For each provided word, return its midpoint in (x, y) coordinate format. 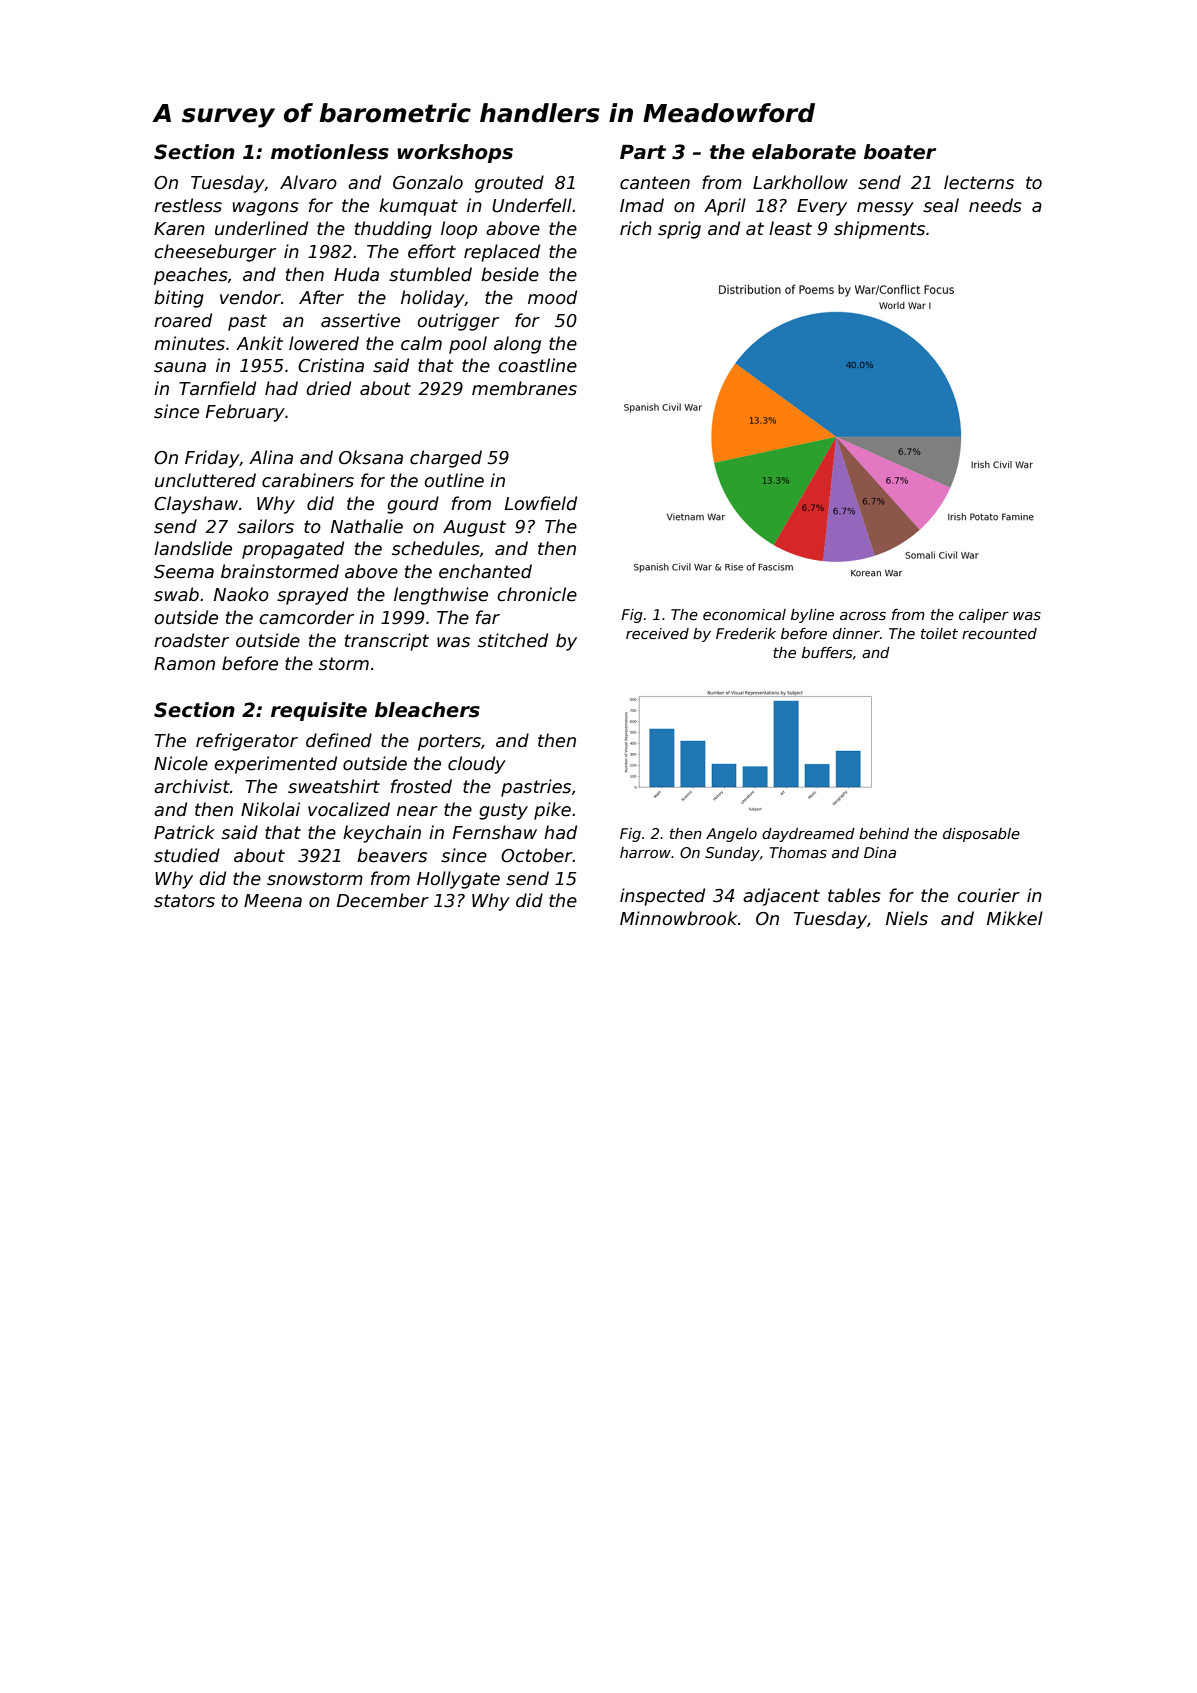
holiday (433, 299)
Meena (273, 901)
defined (339, 740)
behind (884, 833)
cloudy (477, 765)
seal (941, 205)
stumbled (430, 274)
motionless (330, 152)
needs (995, 205)
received (657, 633)
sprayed (312, 596)
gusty (503, 811)
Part (643, 152)
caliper (984, 616)
